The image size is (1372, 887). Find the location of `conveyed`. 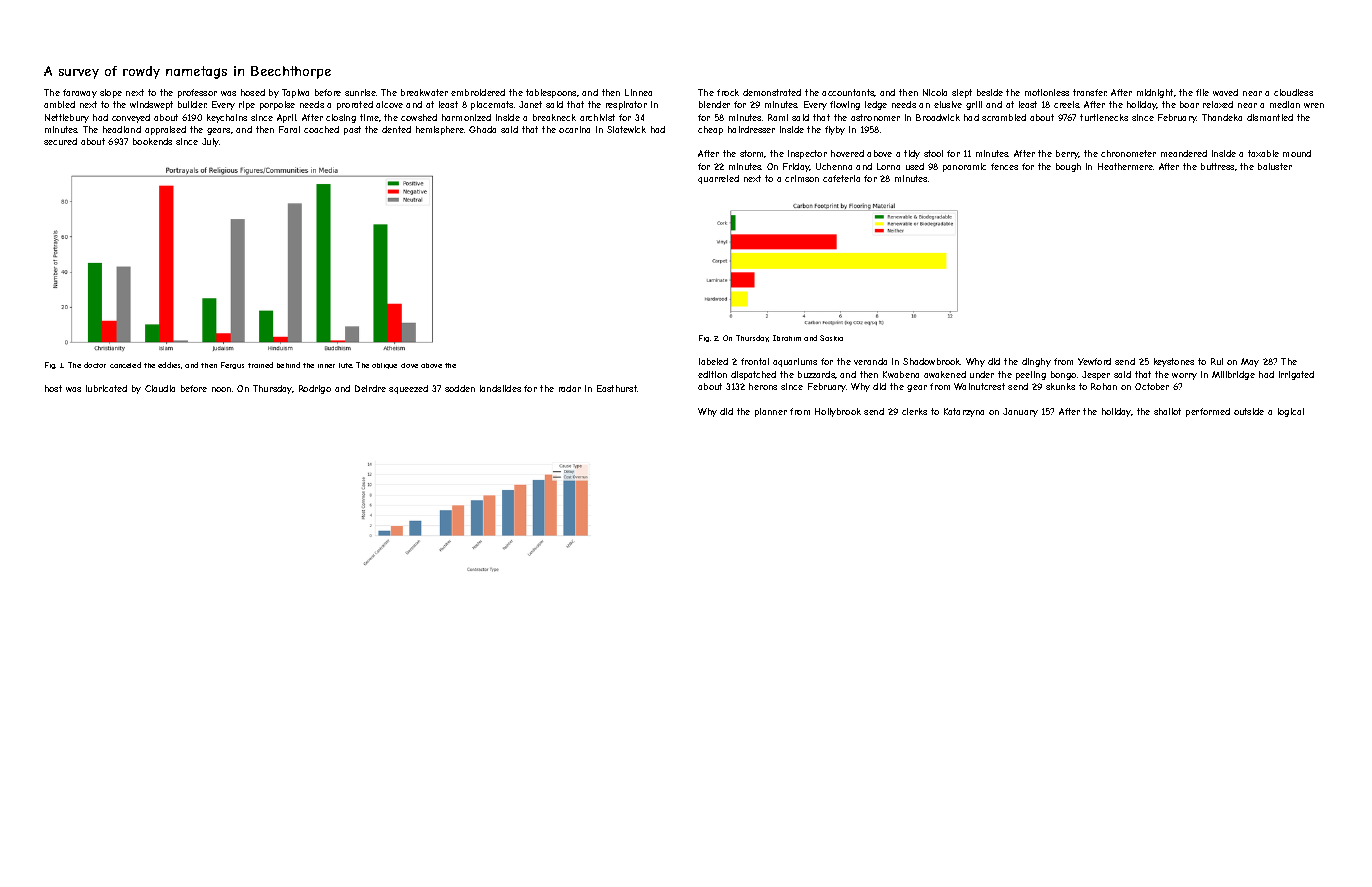

conveyed is located at coordinates (131, 118).
